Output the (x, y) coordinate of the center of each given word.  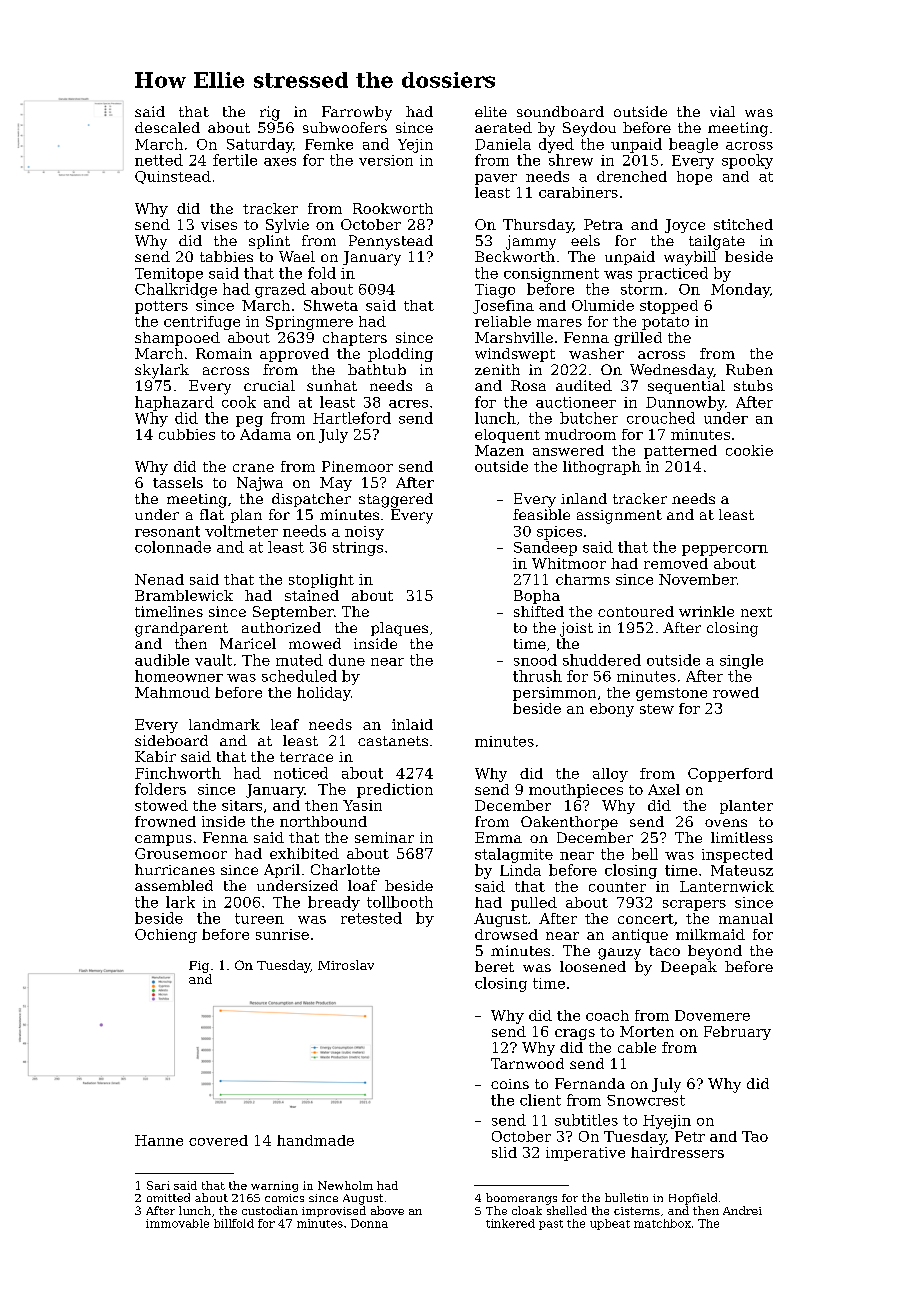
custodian (270, 1210)
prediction (395, 790)
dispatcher (311, 500)
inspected (737, 855)
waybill (690, 258)
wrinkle (706, 611)
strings (358, 549)
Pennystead (391, 242)
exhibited (304, 853)
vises (219, 224)
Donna (369, 1223)
